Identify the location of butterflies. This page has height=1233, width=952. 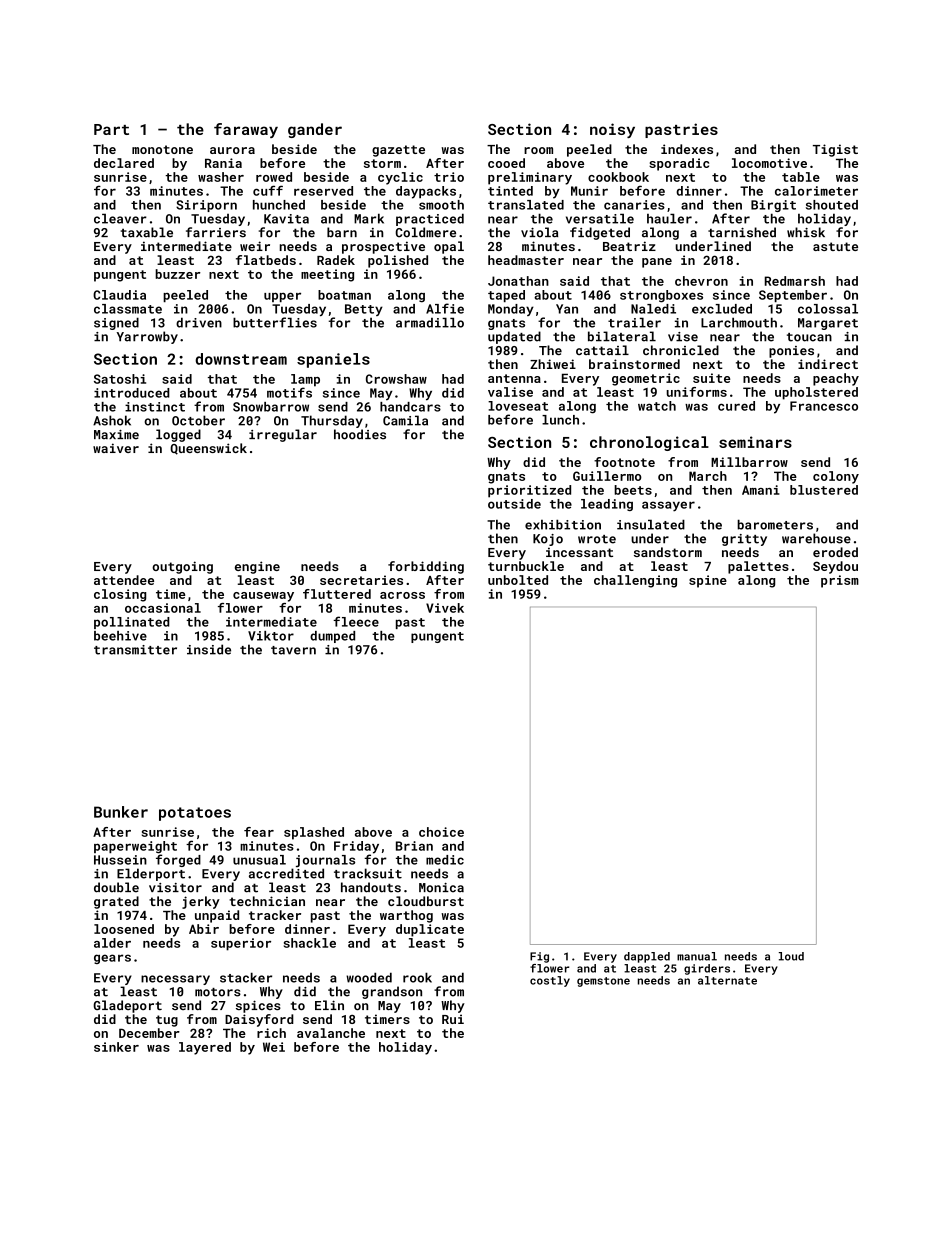
(275, 322).
